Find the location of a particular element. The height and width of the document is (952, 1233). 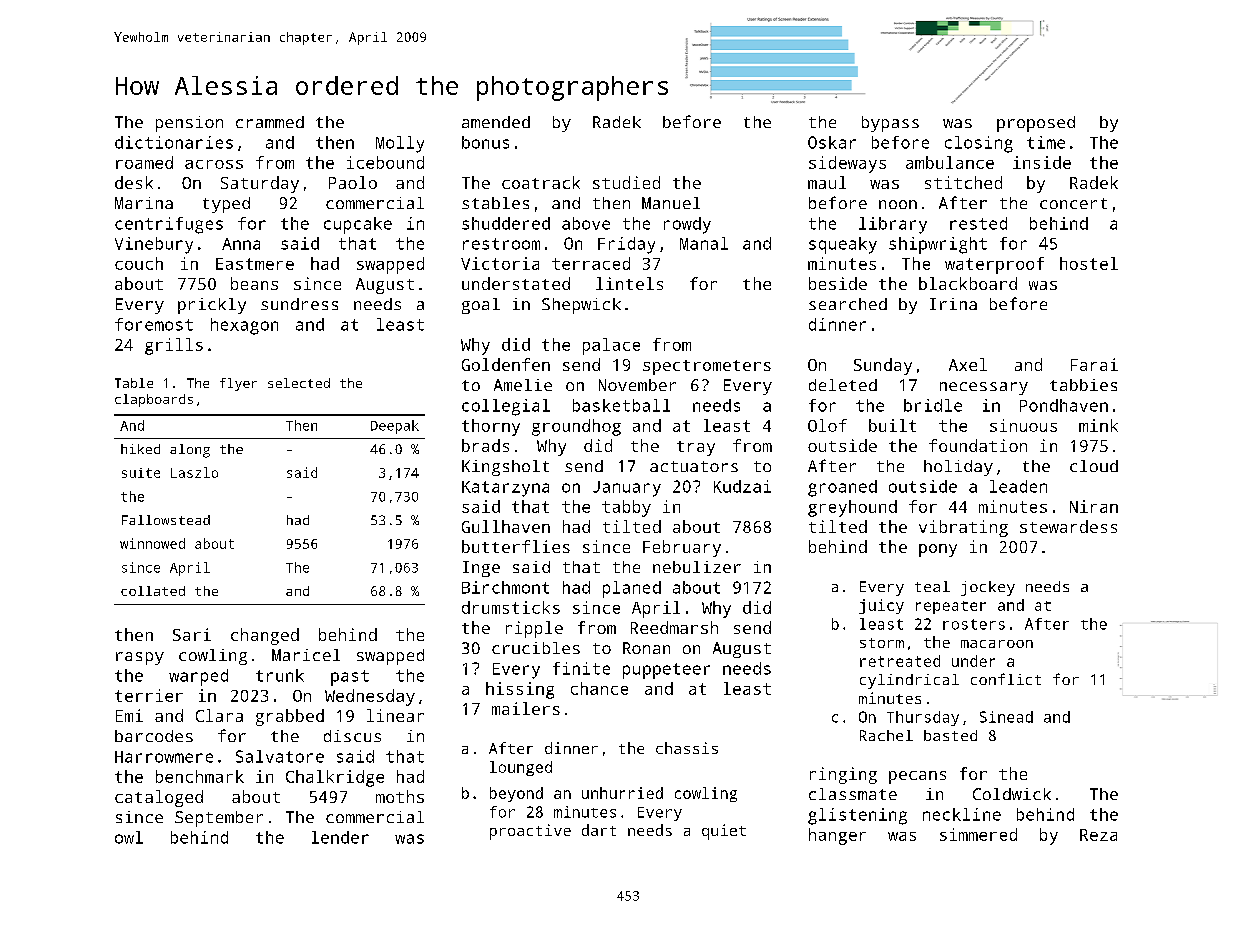

crammed is located at coordinates (270, 122).
